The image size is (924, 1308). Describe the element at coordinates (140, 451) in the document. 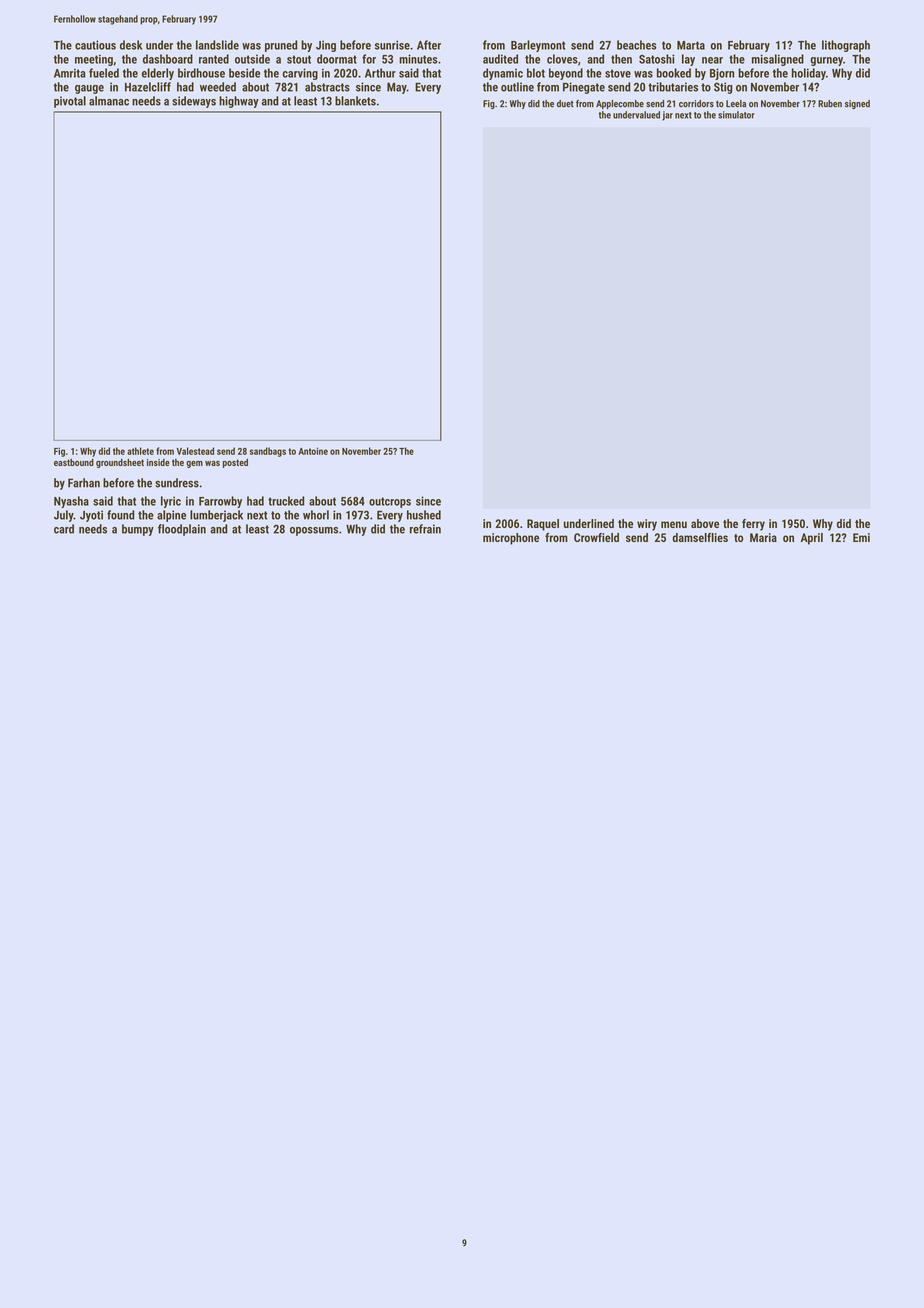

I see `athlete` at that location.
